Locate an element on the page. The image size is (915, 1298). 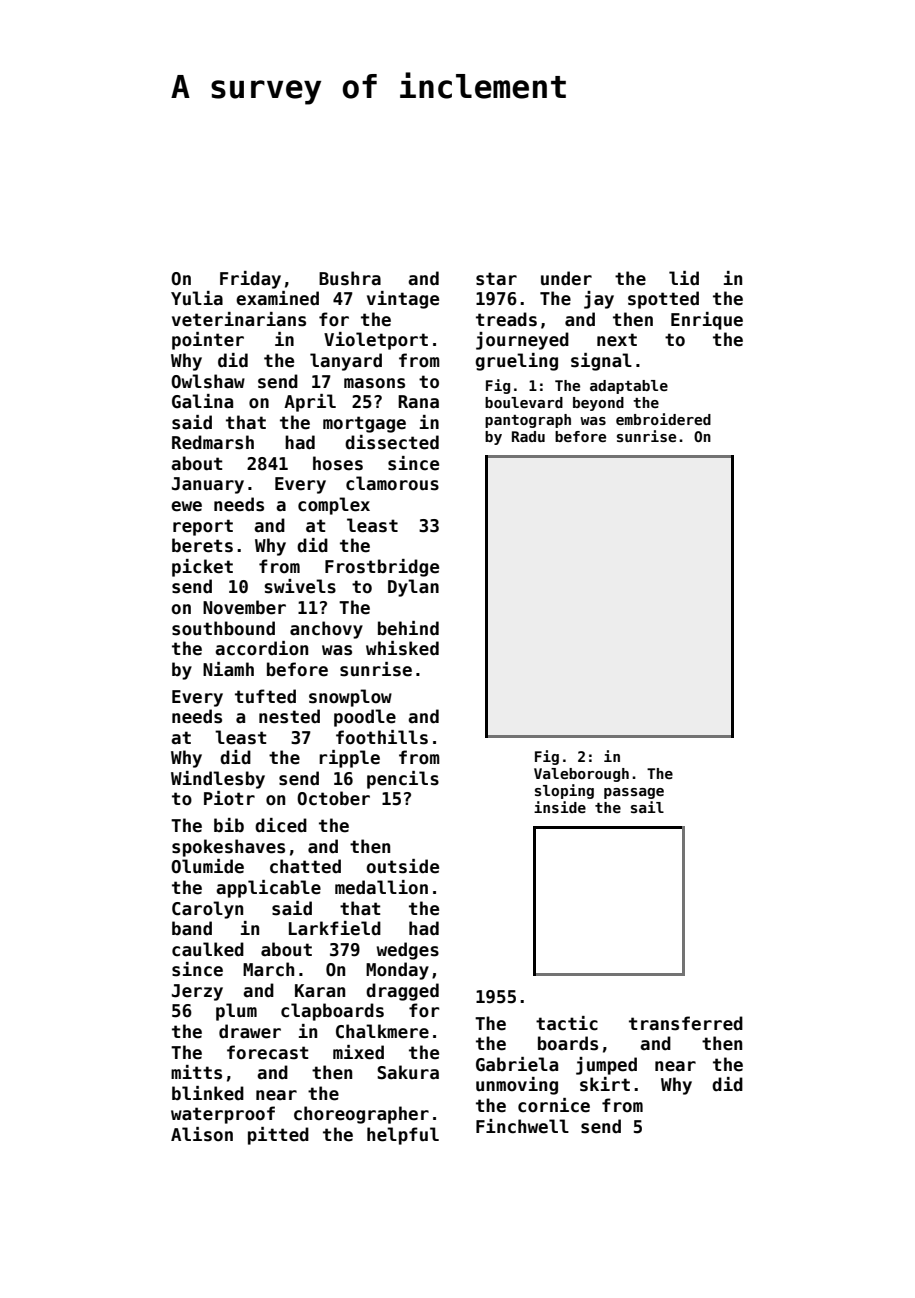
Frostbridge is located at coordinates (382, 568).
